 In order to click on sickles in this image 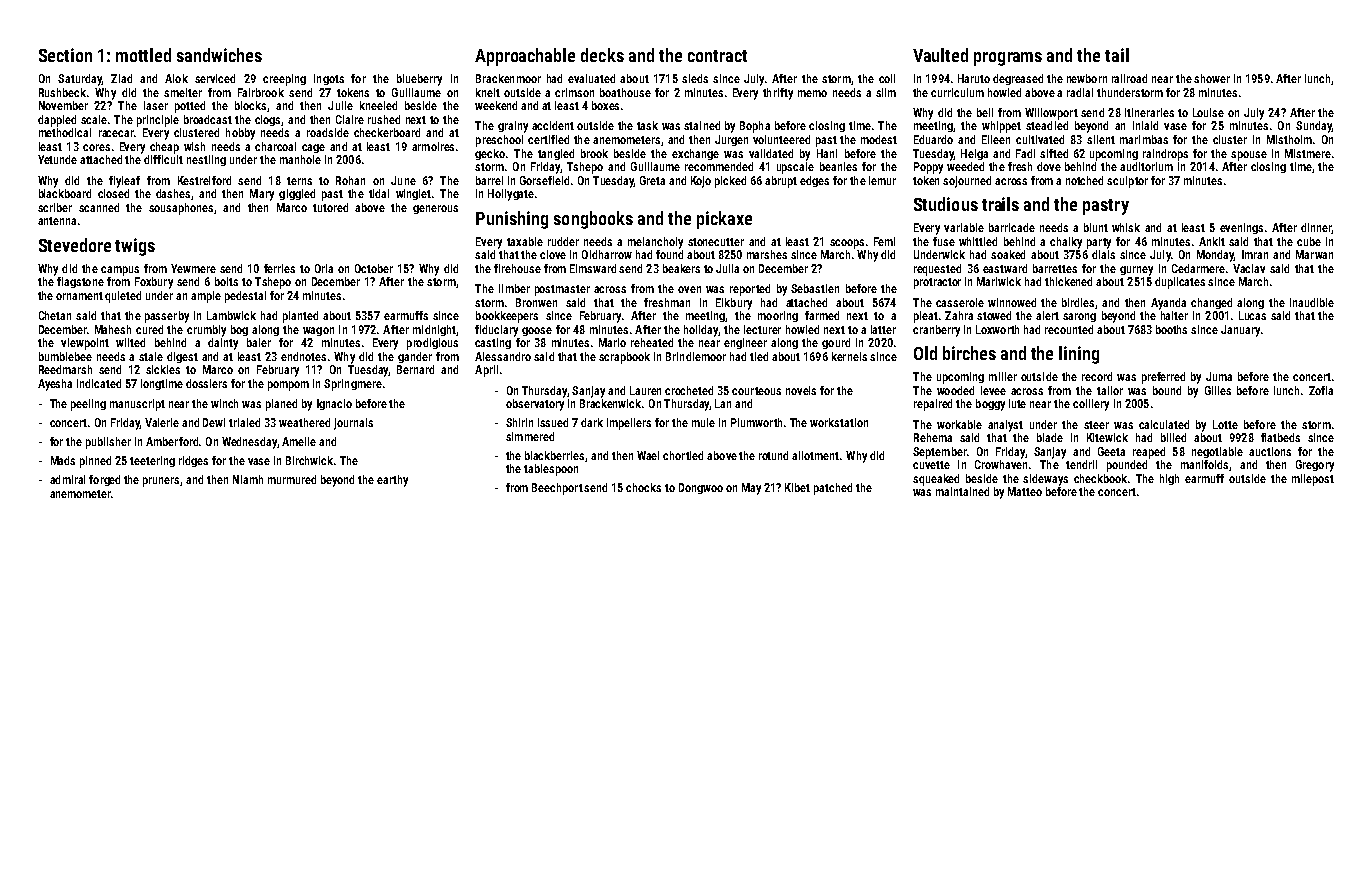, I will do `click(163, 369)`.
